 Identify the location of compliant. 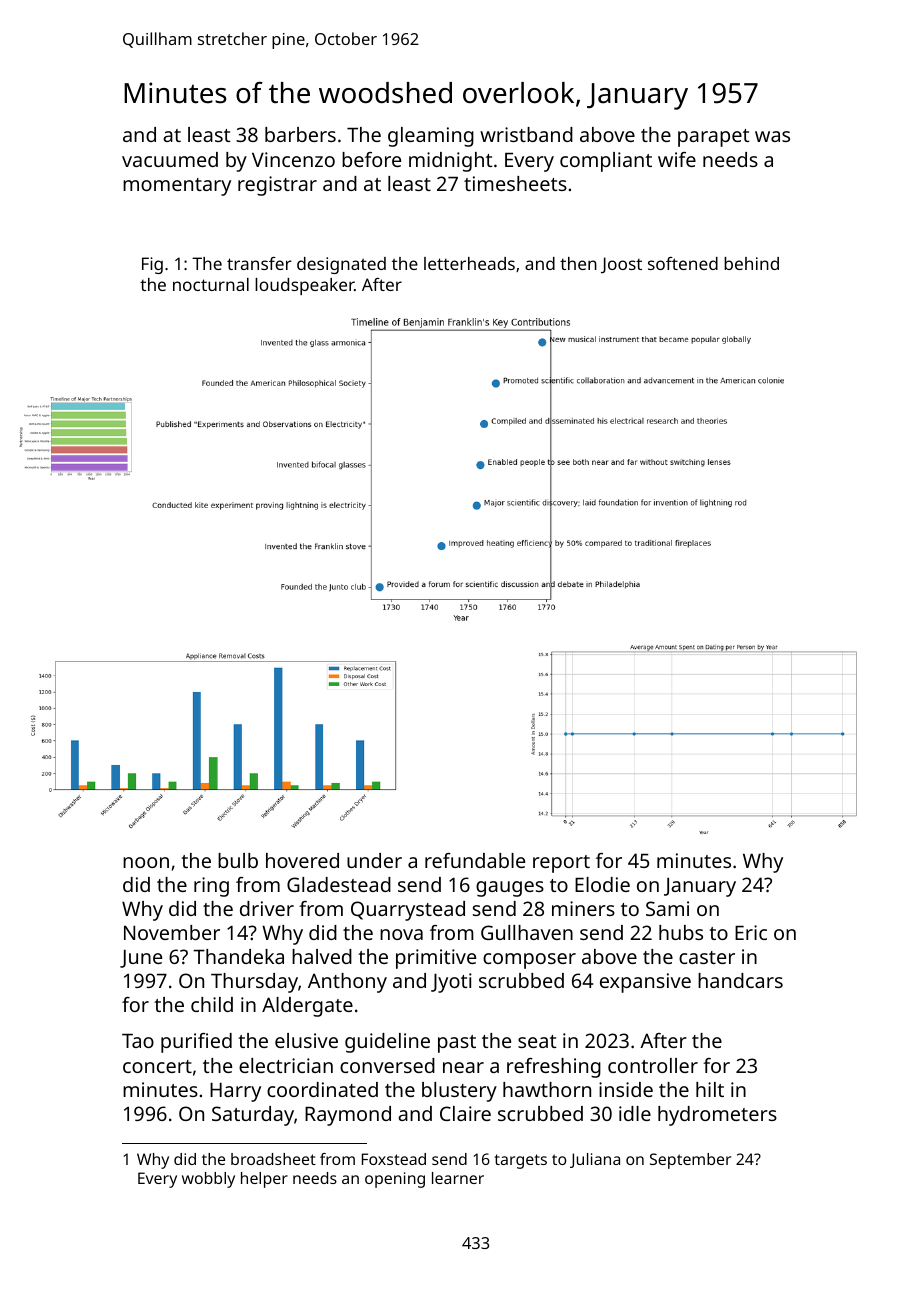
(606, 162).
